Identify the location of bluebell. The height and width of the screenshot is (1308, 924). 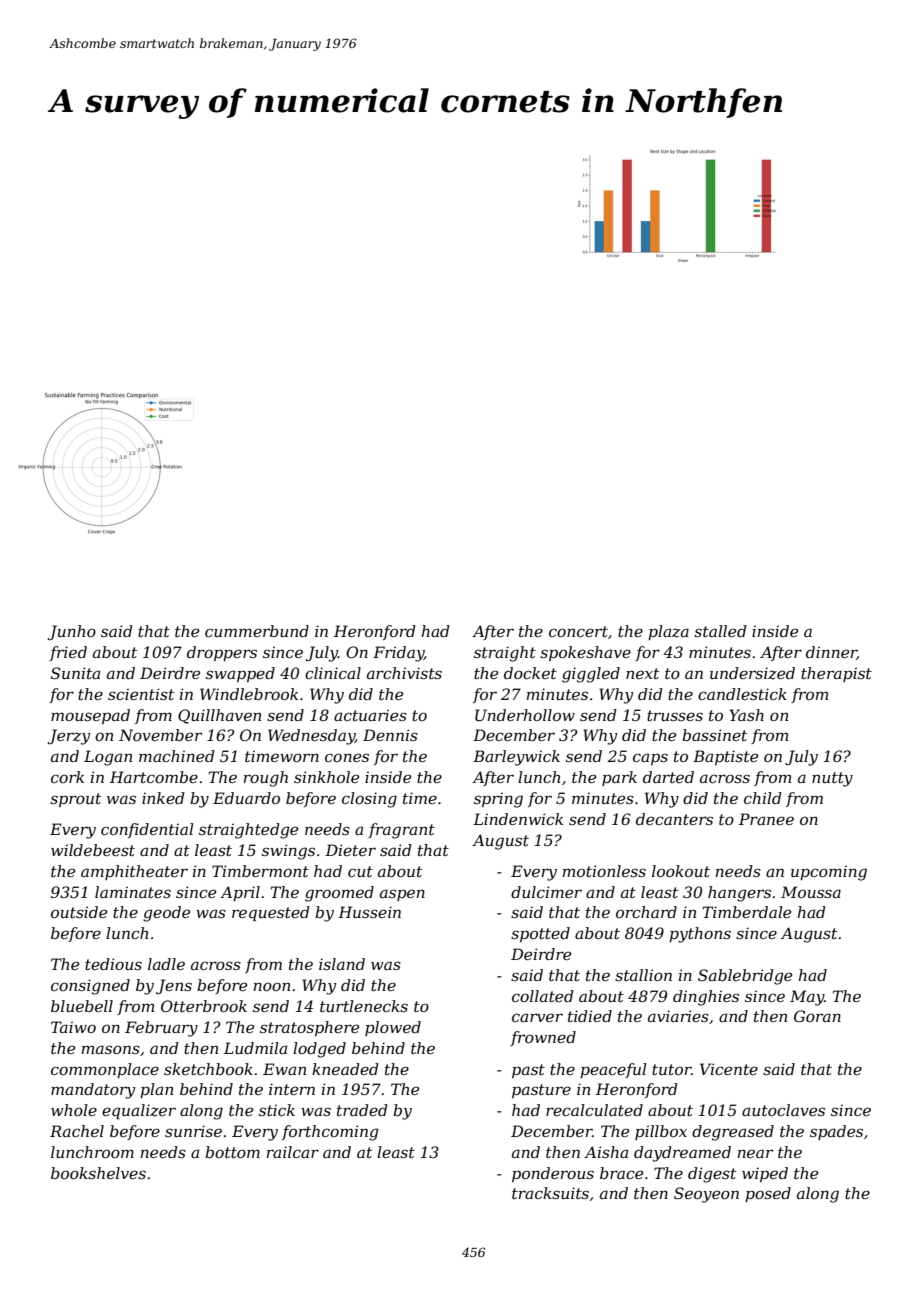
(82, 1006).
